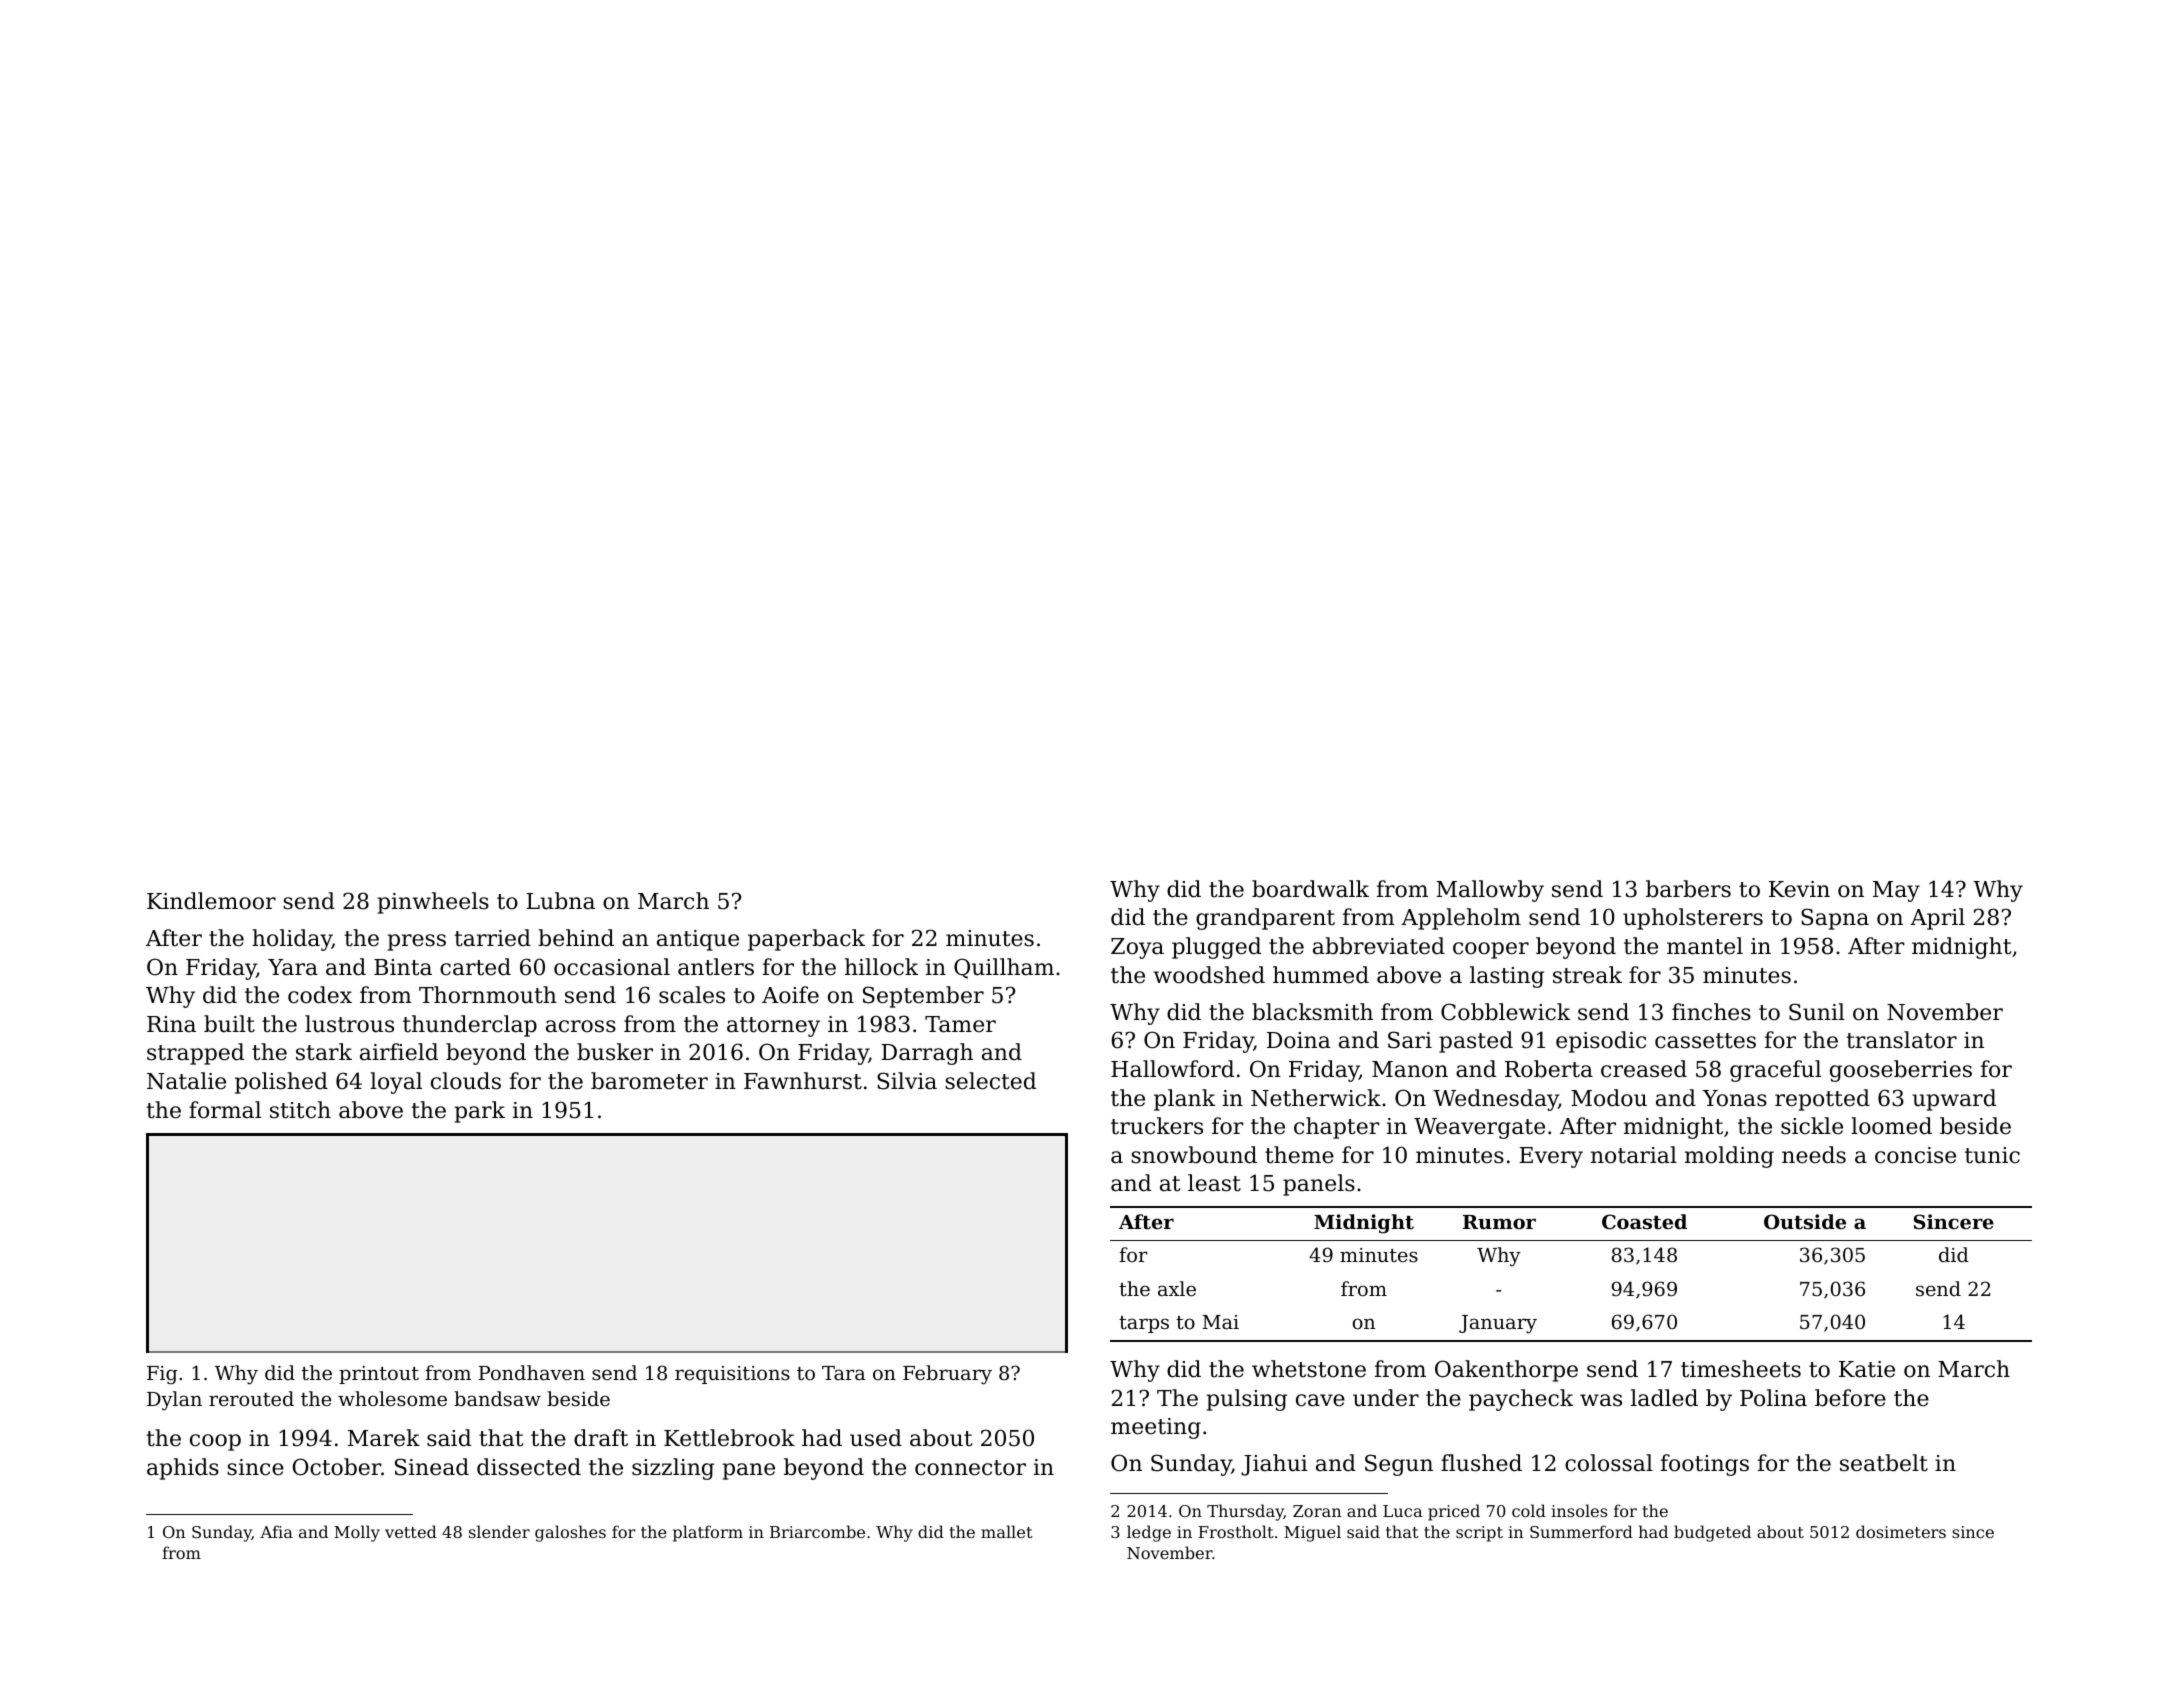 Image resolution: width=2178 pixels, height=1683 pixels. I want to click on Kevin, so click(1799, 889).
